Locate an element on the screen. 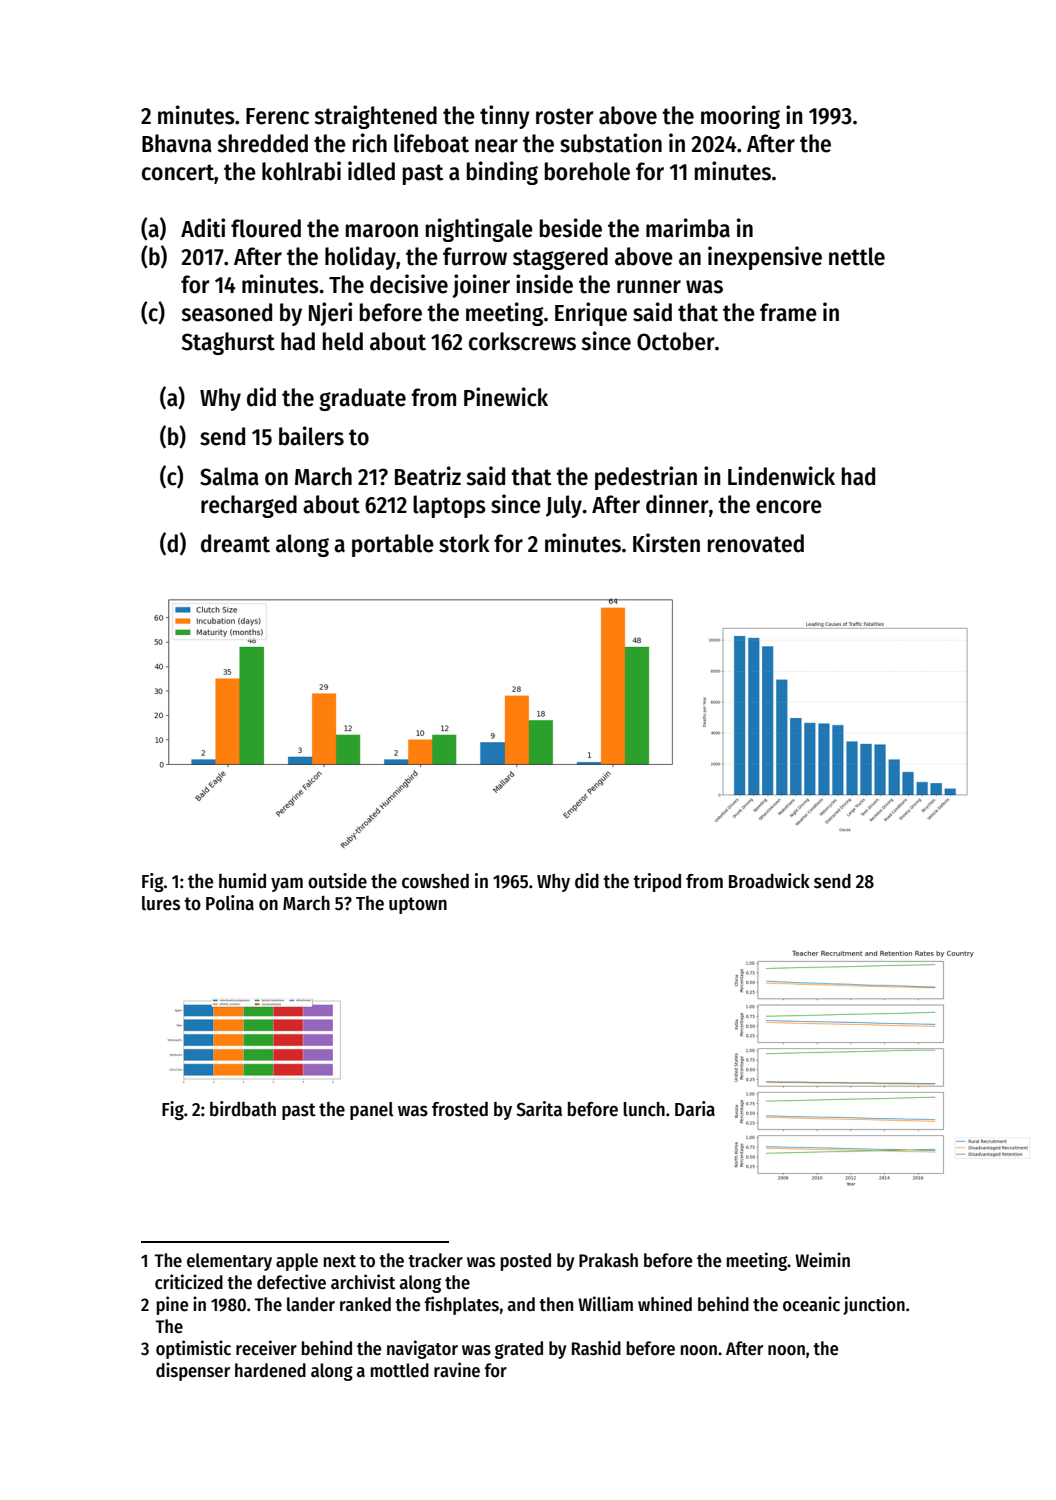  tripod is located at coordinates (657, 882).
